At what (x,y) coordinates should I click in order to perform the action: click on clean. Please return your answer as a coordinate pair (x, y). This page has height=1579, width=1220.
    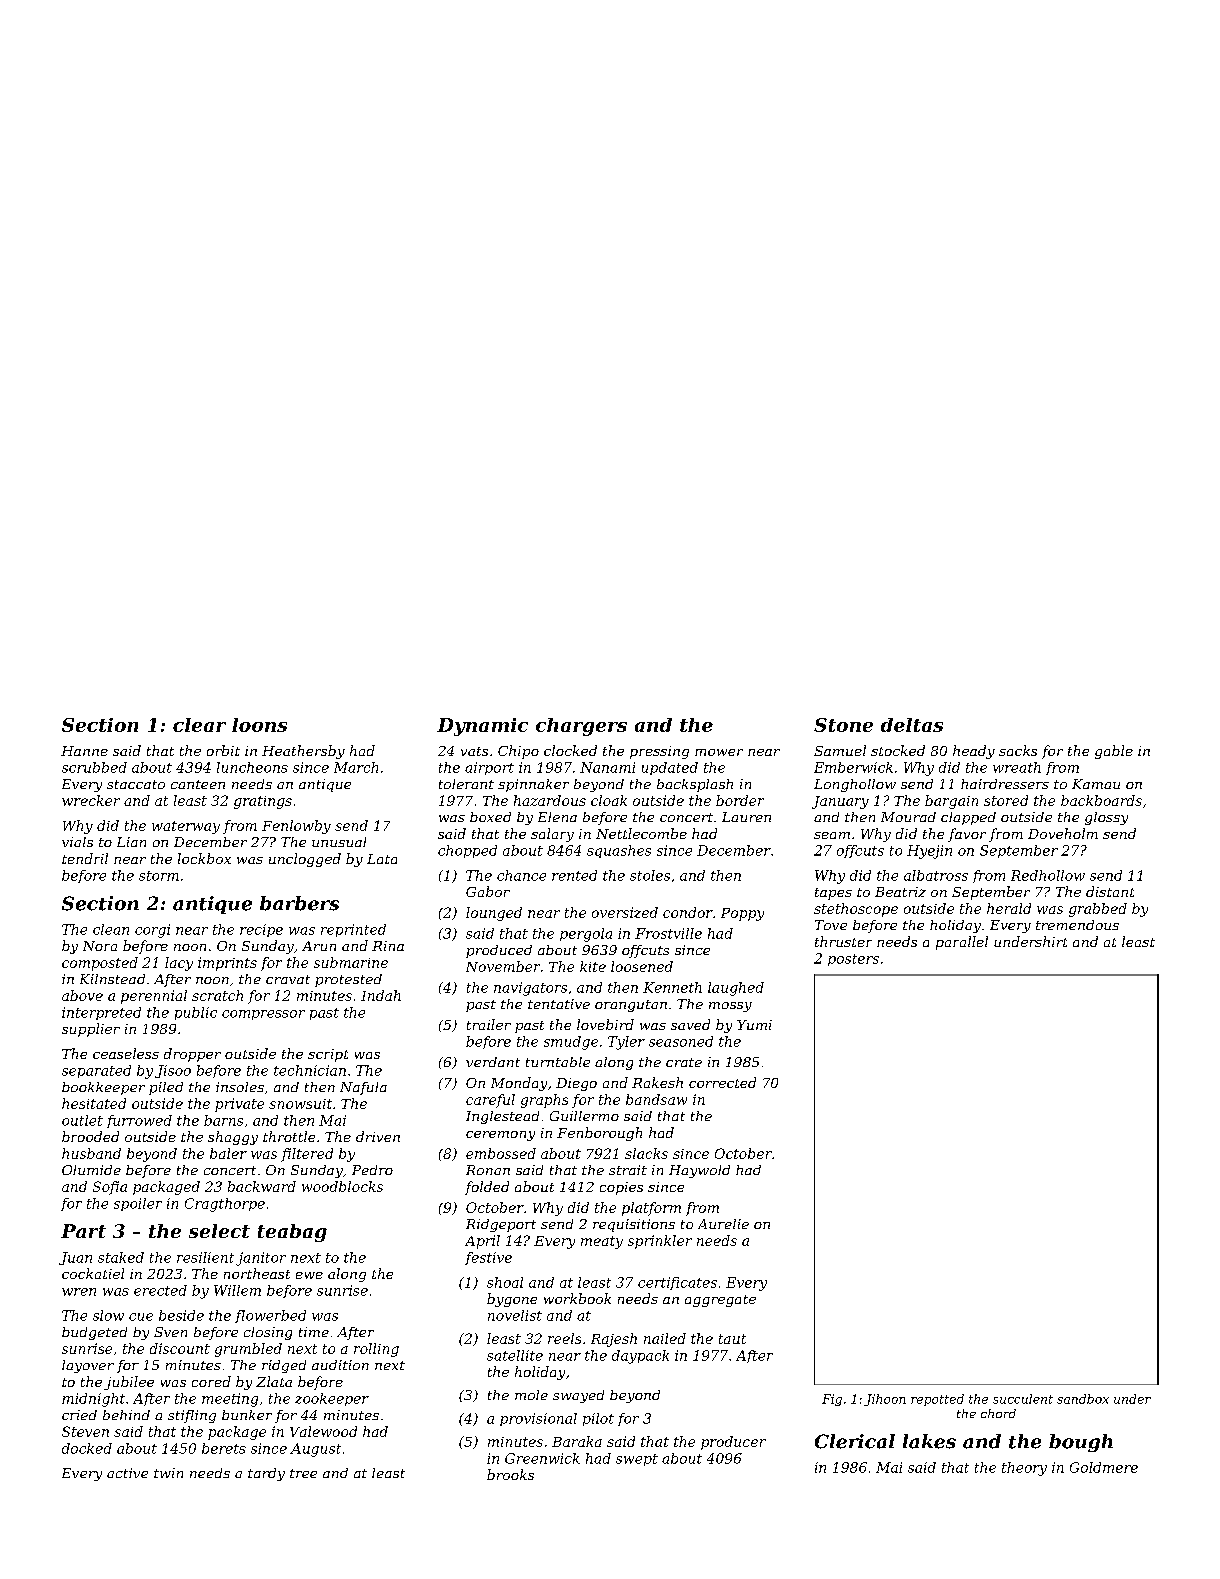
    Looking at the image, I should click on (111, 929).
